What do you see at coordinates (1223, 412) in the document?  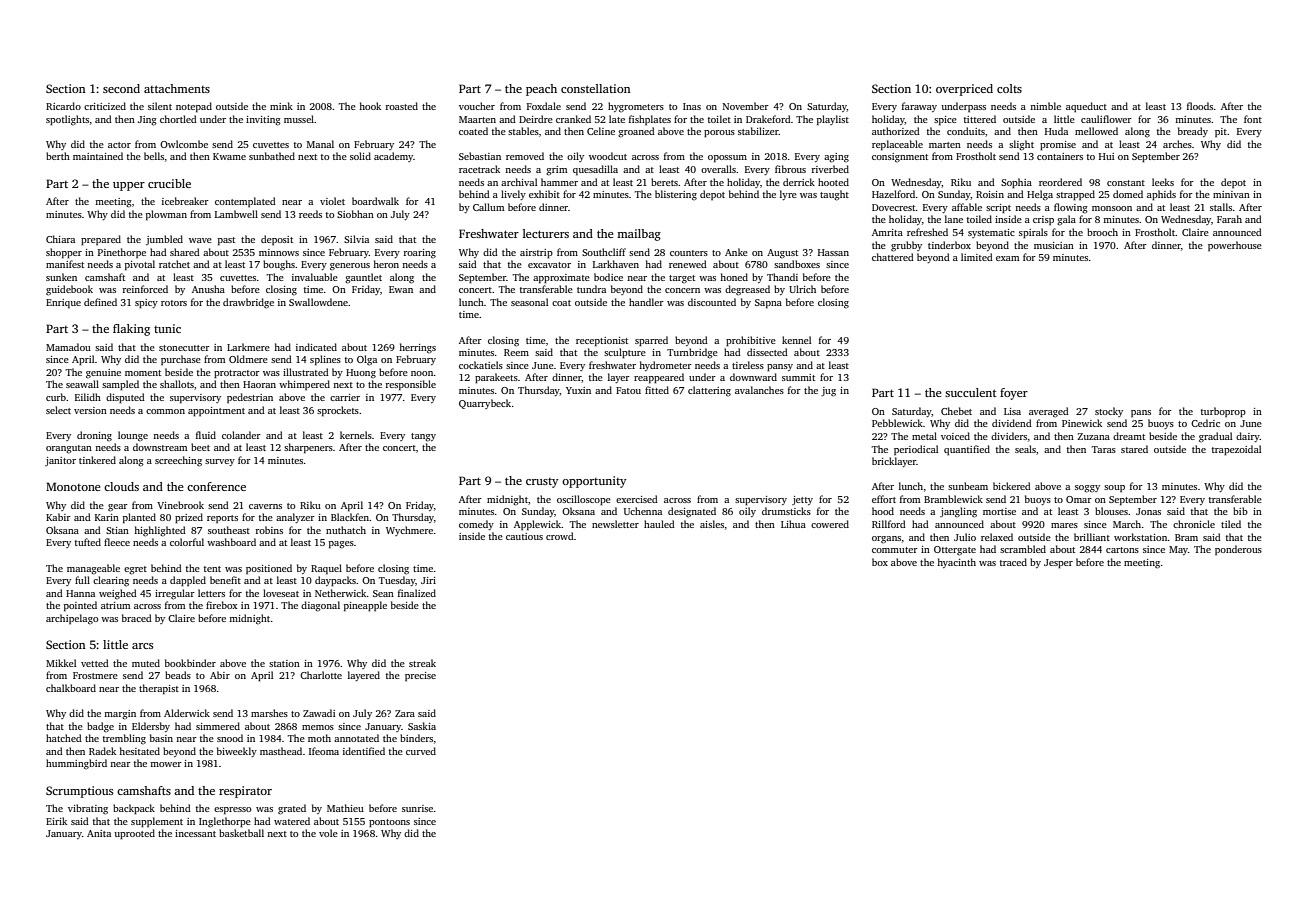 I see `turboprop` at bounding box center [1223, 412].
